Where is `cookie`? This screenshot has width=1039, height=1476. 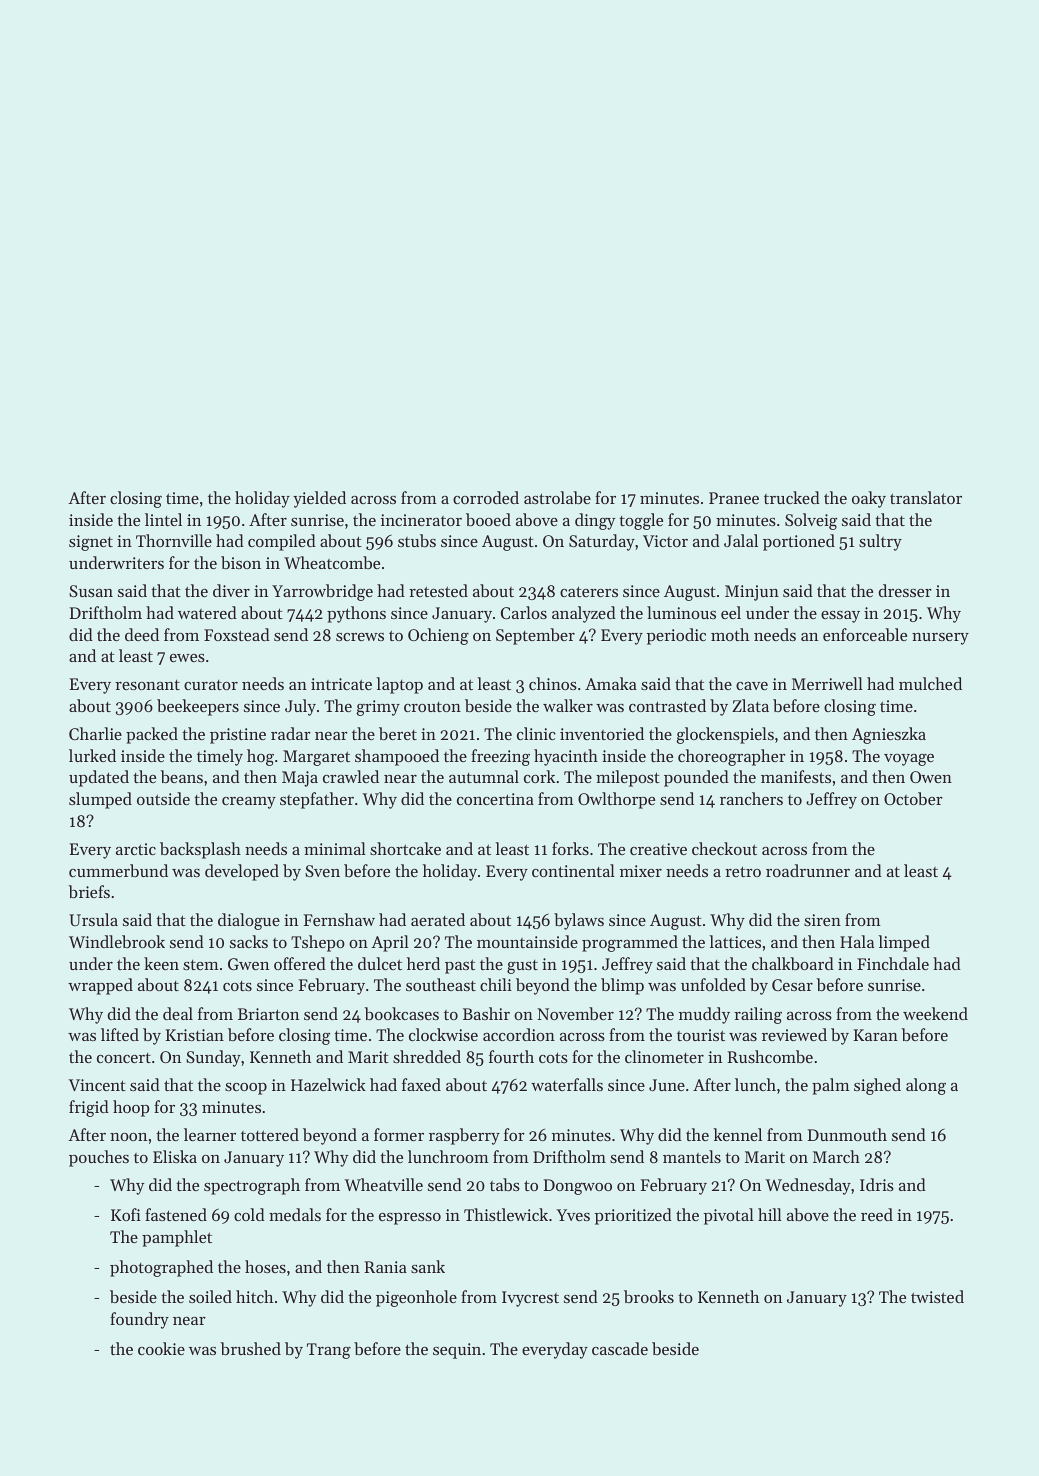 cookie is located at coordinates (161, 1348).
